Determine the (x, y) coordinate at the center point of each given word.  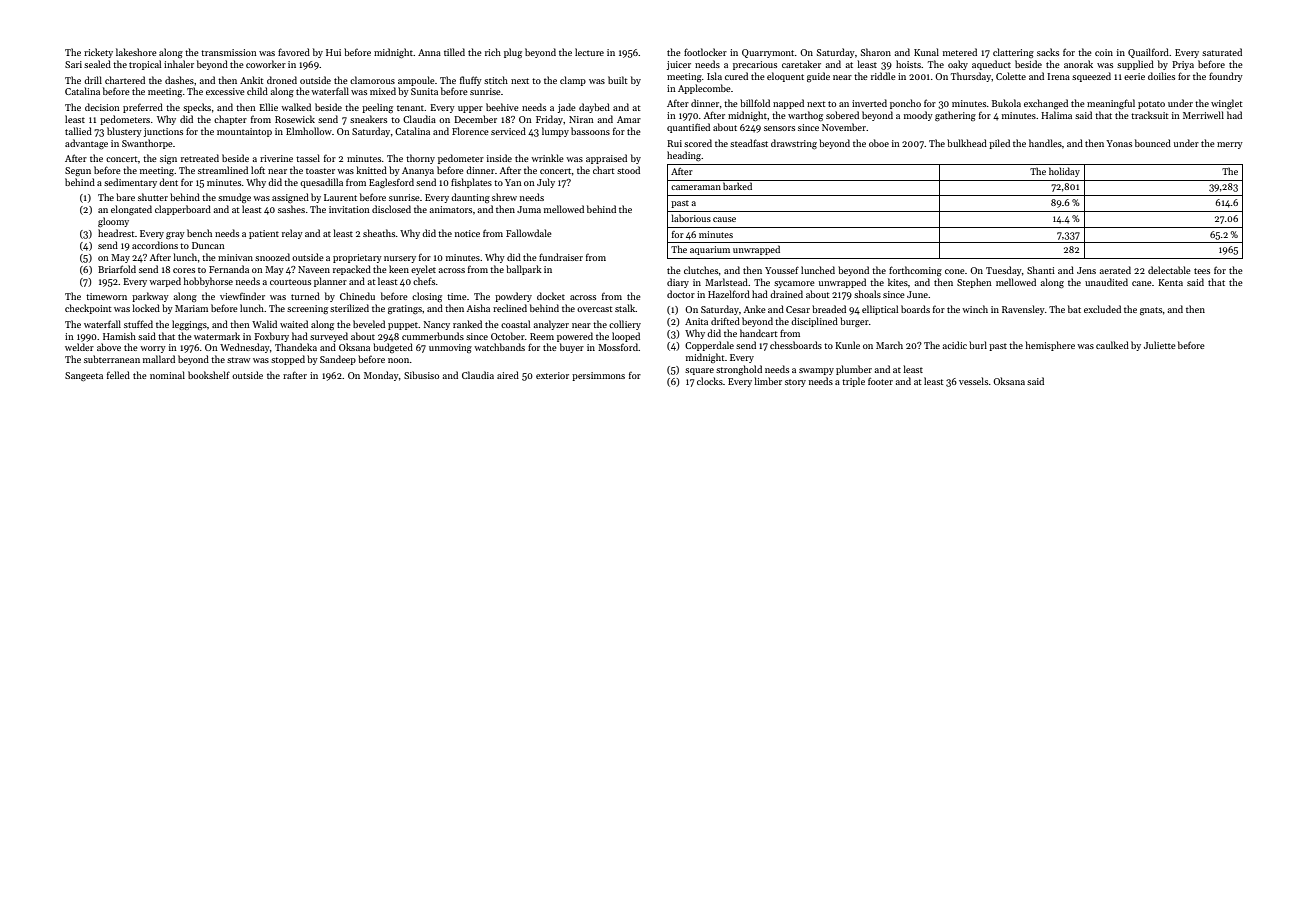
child (257, 91)
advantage (86, 144)
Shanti (1041, 270)
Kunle (847, 345)
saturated (1222, 52)
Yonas (1119, 143)
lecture (589, 52)
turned (305, 296)
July (546, 183)
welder (79, 347)
